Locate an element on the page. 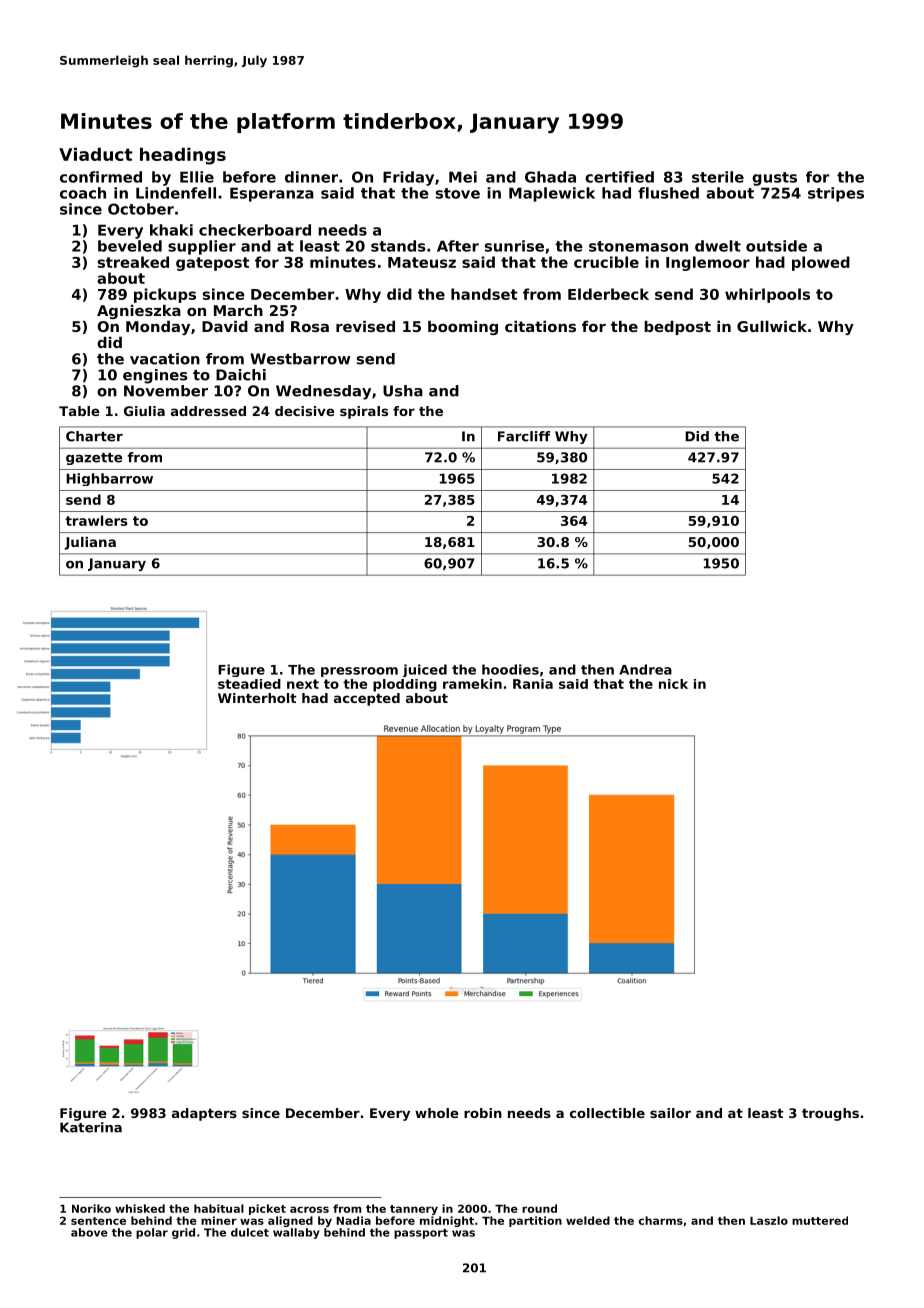 Image resolution: width=924 pixels, height=1308 pixels. whisked is located at coordinates (140, 1208).
